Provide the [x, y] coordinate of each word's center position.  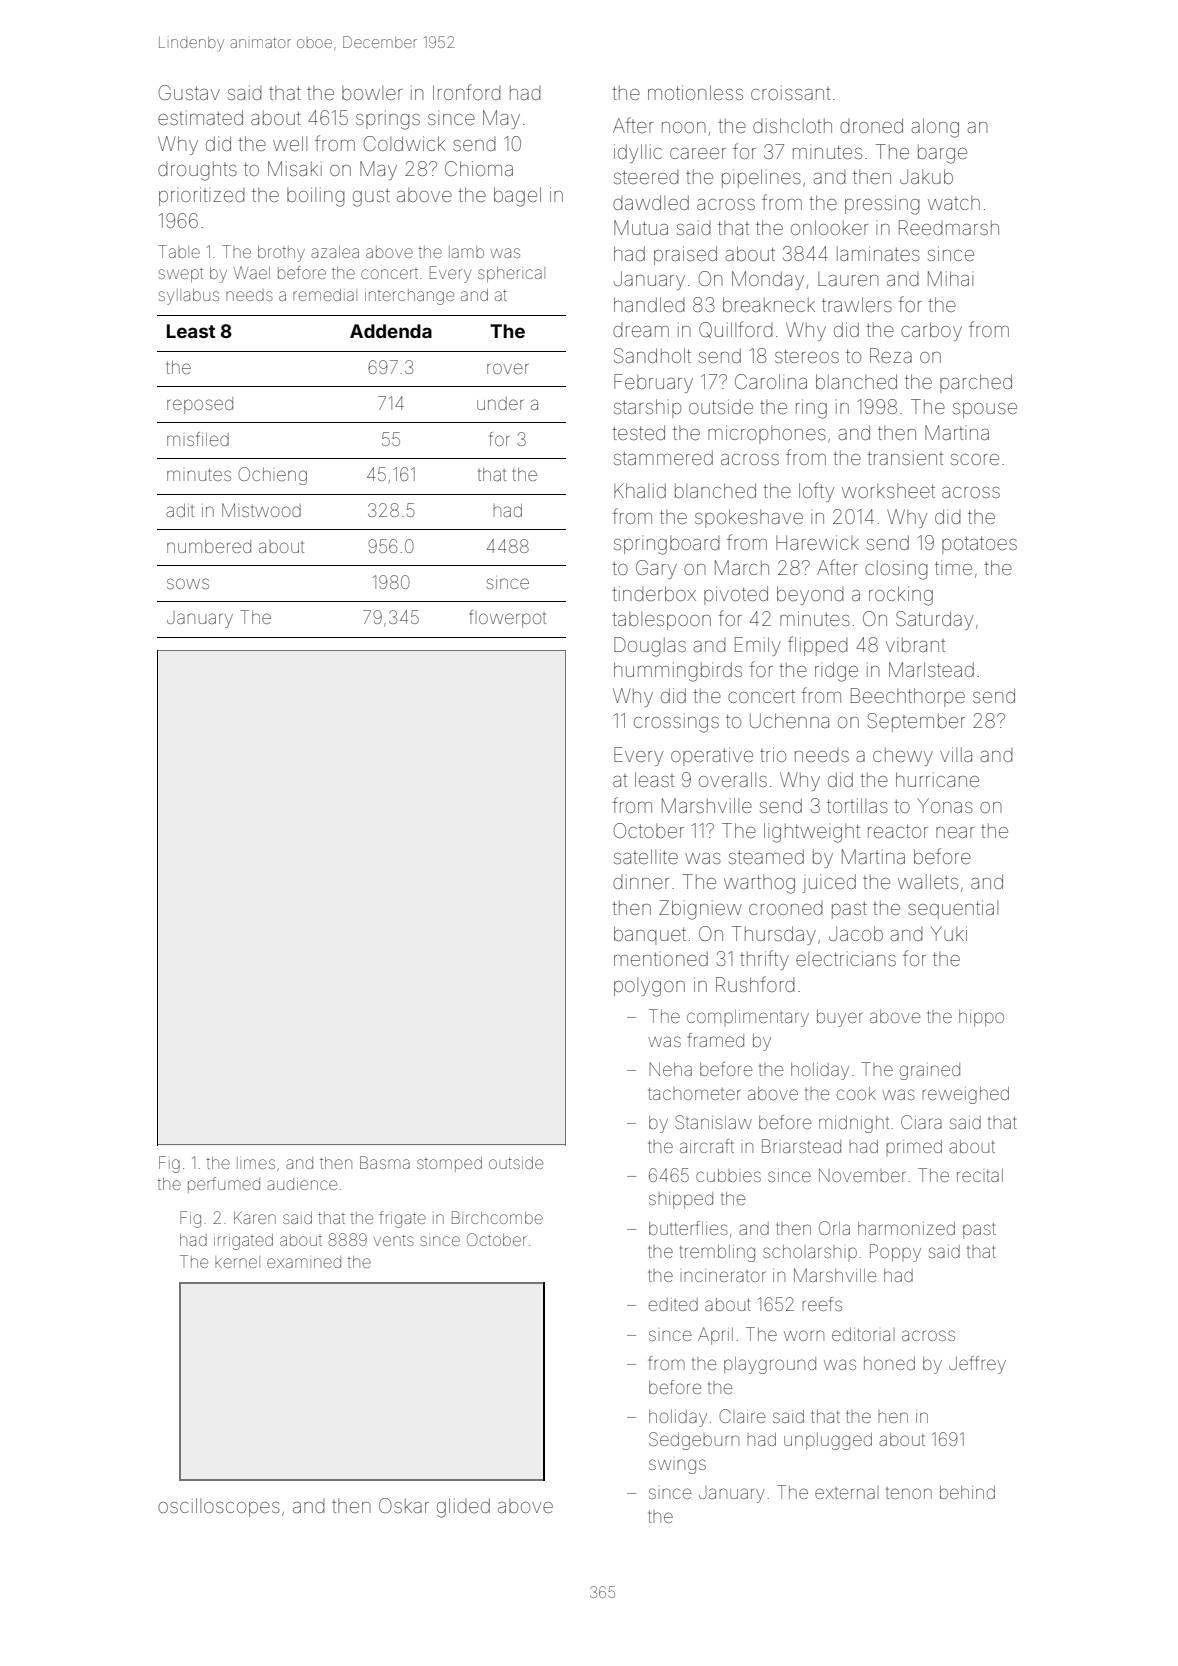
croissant [790, 92]
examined [304, 1262]
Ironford [467, 92]
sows [188, 583]
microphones [767, 434]
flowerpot [507, 619]
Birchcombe [497, 1217]
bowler [372, 93]
